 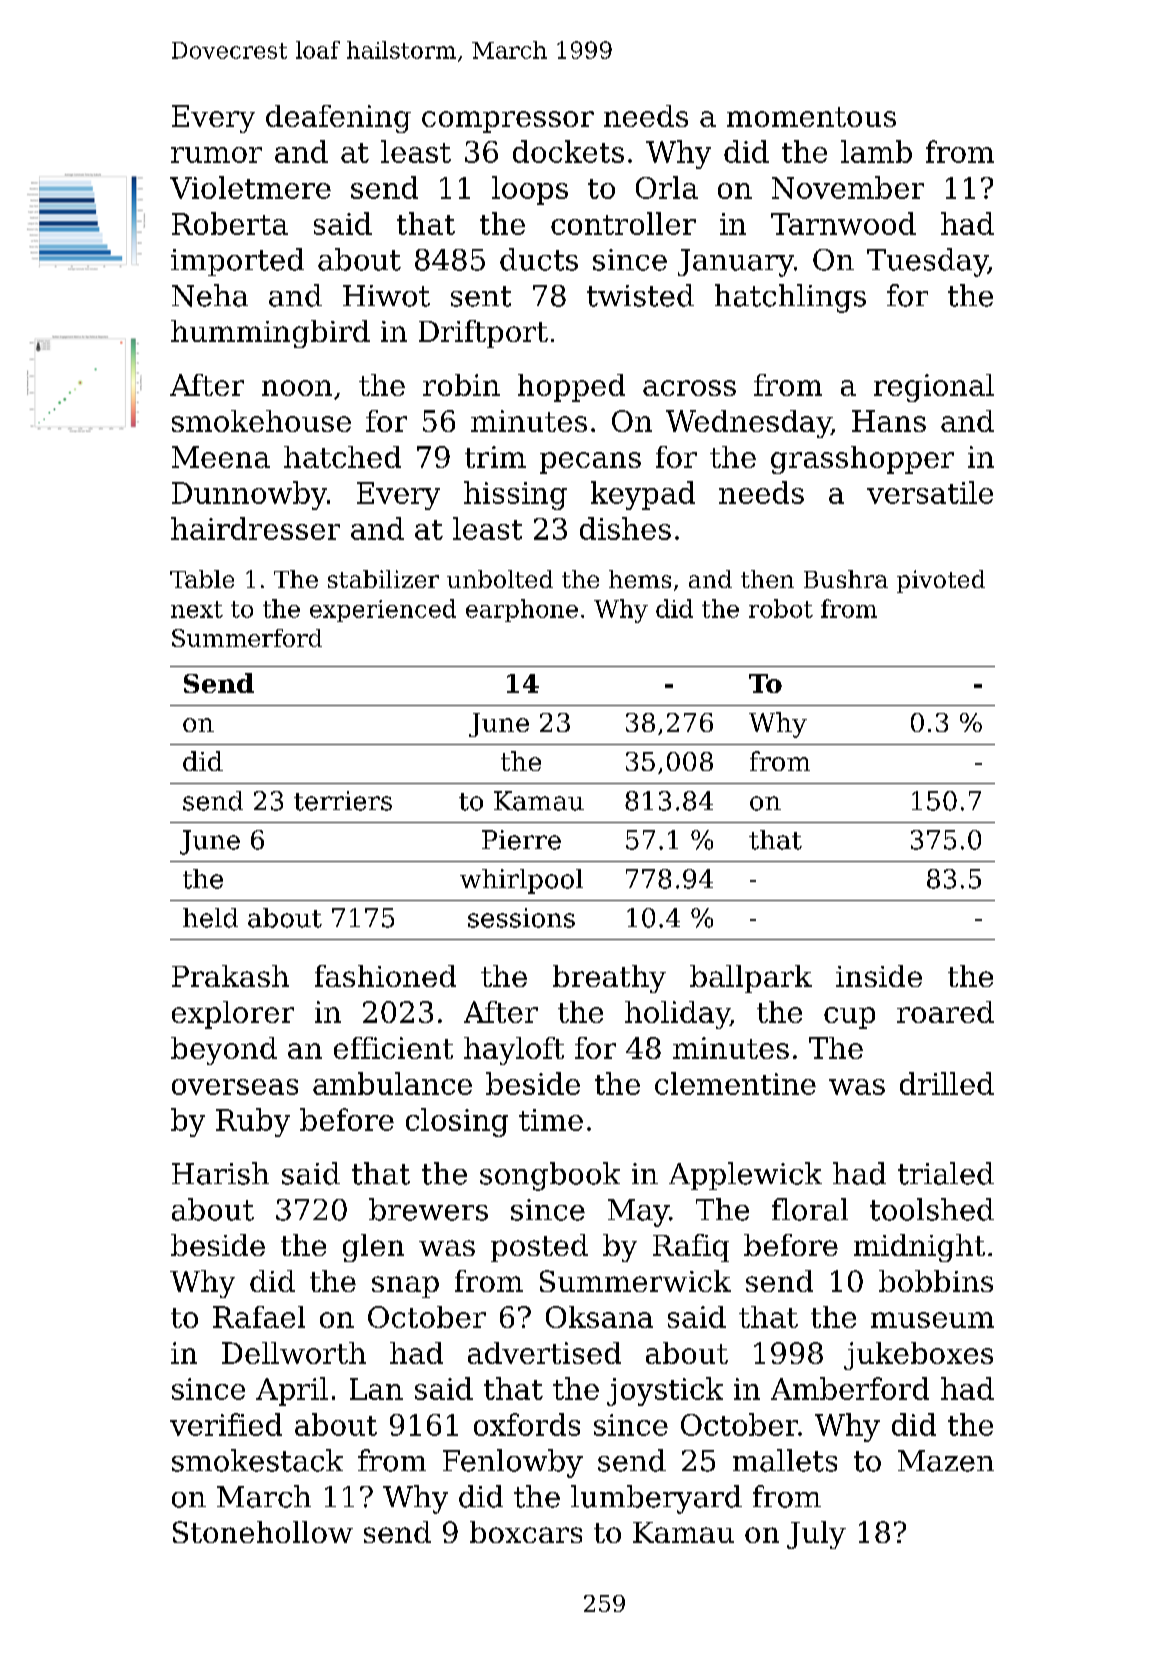 I want to click on rumor, so click(x=216, y=155).
